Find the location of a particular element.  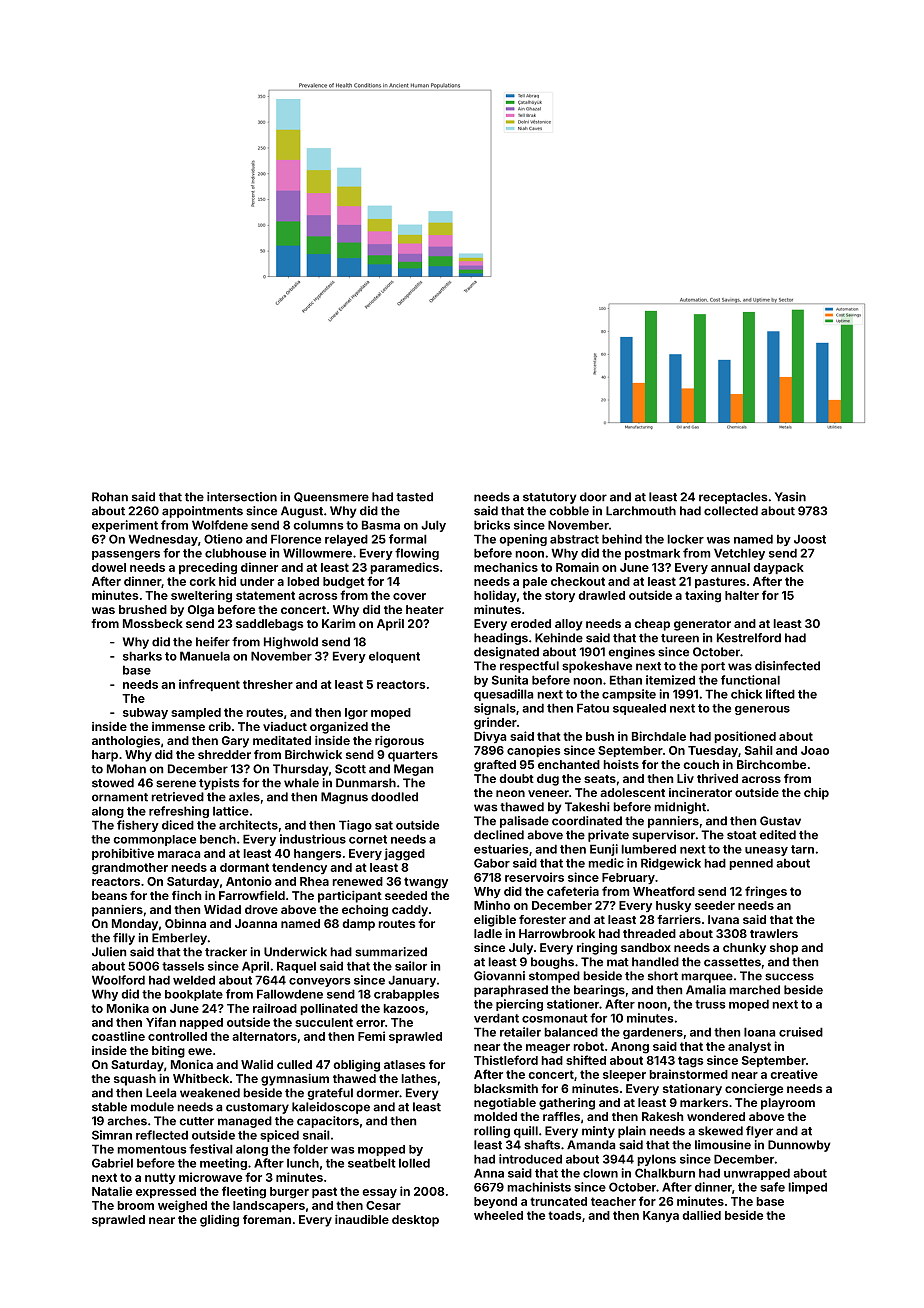

Basma is located at coordinates (381, 525).
